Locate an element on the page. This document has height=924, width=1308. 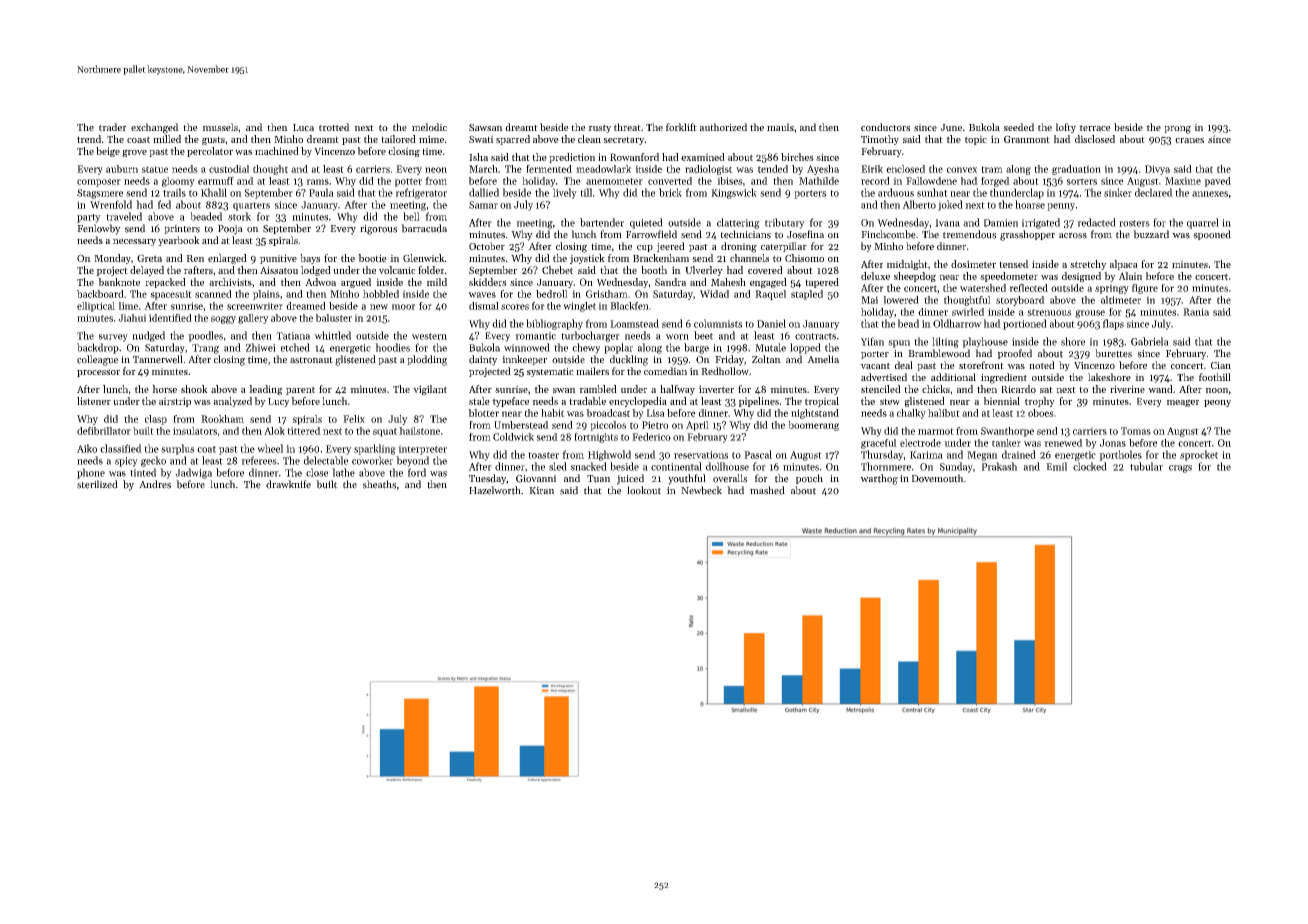
graduation is located at coordinates (1076, 170).
